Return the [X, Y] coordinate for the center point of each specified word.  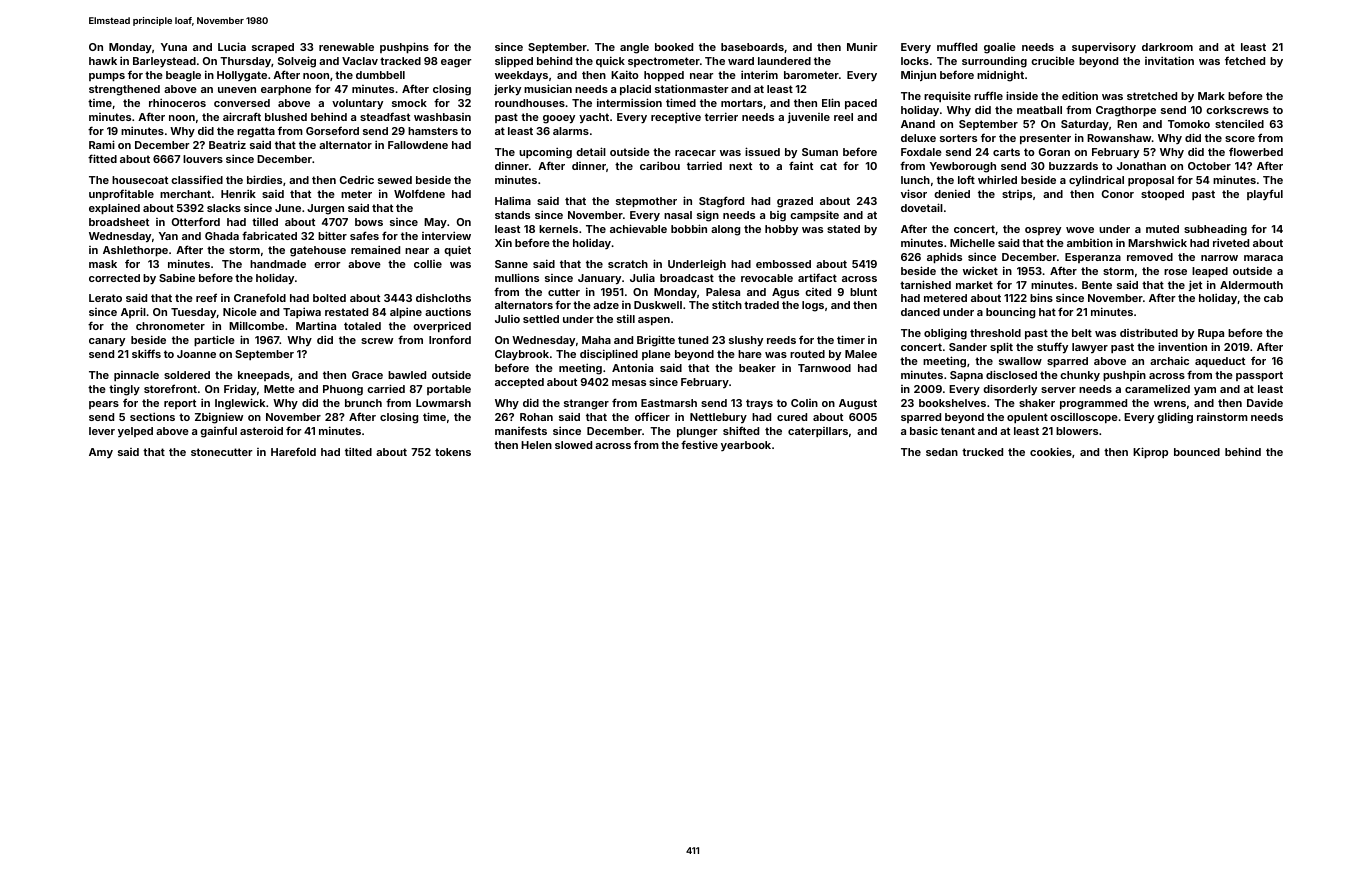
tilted [358, 451]
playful [1265, 194]
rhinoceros [177, 102]
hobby [781, 230]
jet [1195, 285]
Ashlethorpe [135, 251]
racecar [695, 153]
